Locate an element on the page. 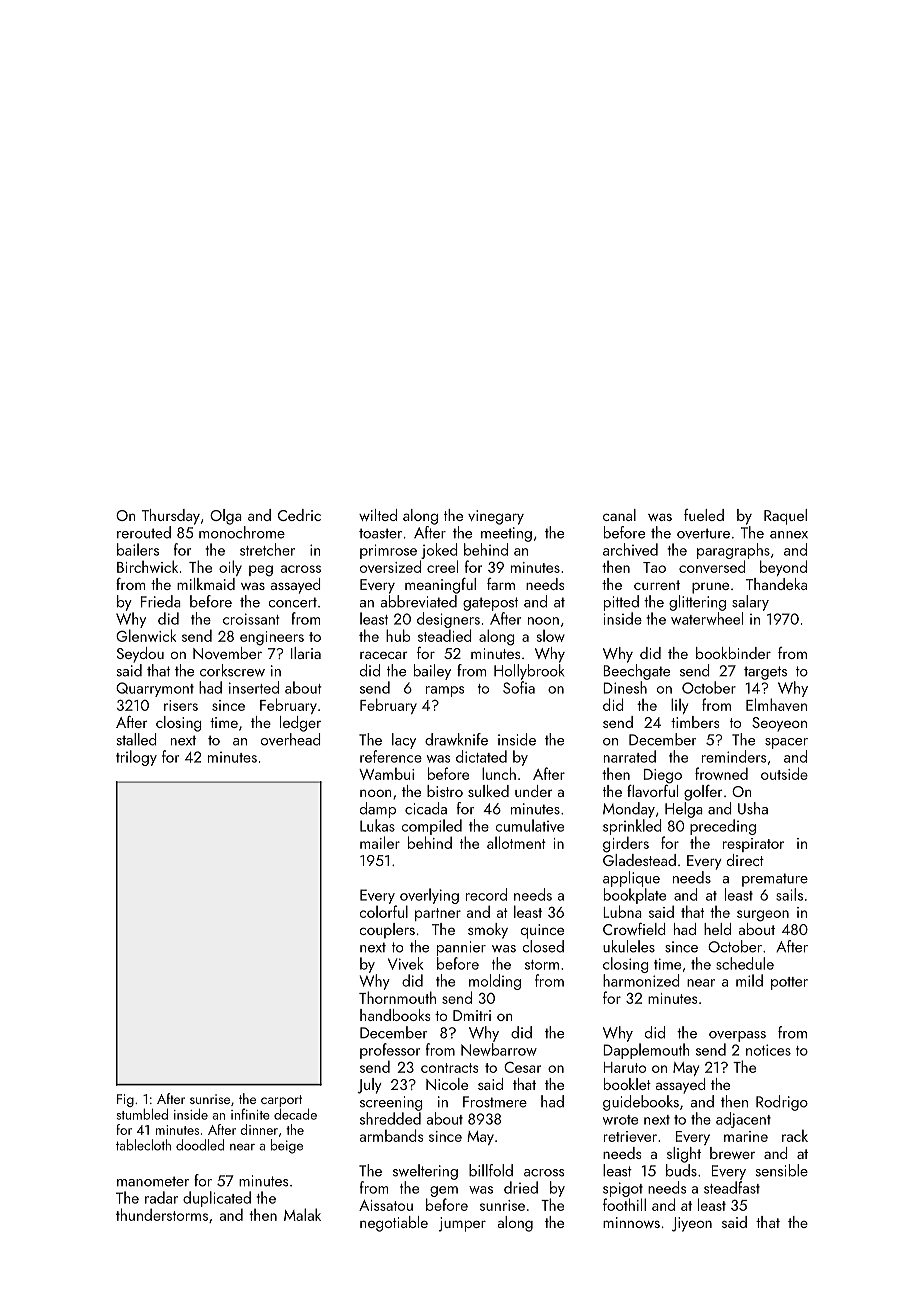 Image resolution: width=924 pixels, height=1308 pixels. paragraphs is located at coordinates (733, 551).
